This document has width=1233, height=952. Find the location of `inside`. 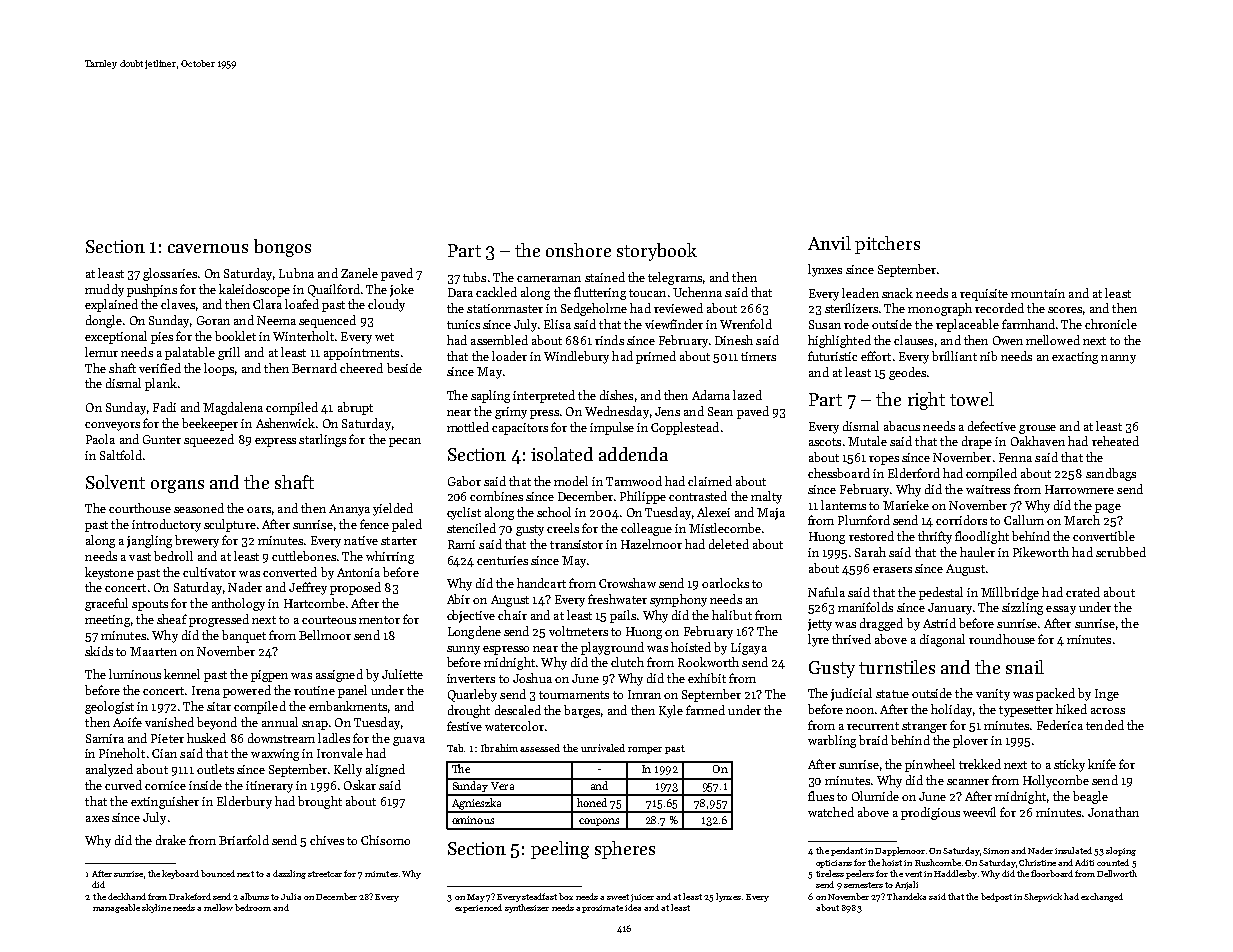

inside is located at coordinates (205, 785).
